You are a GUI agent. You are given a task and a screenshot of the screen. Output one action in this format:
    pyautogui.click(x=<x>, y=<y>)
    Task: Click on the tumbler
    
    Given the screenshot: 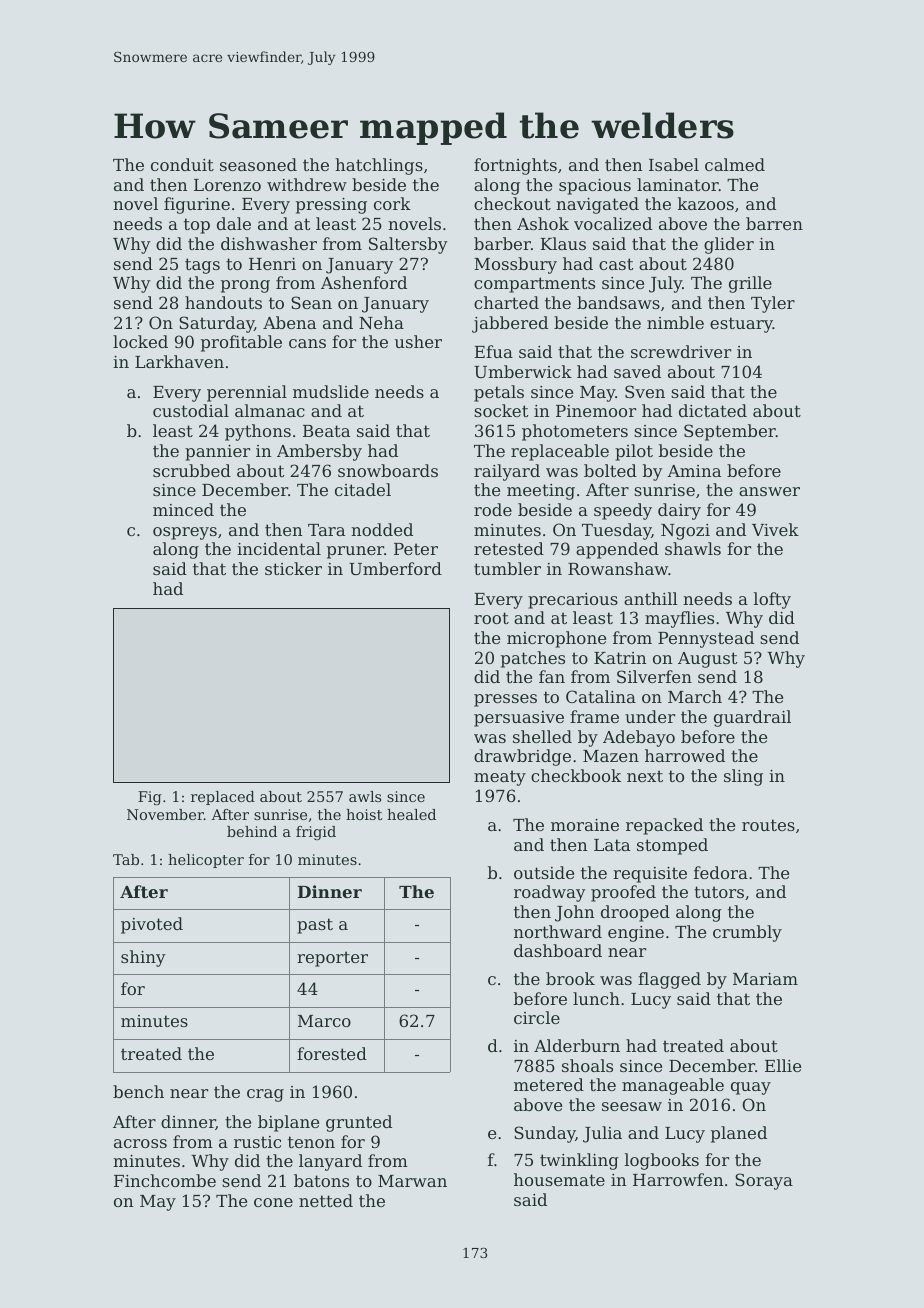 What is the action you would take?
    pyautogui.click(x=507, y=568)
